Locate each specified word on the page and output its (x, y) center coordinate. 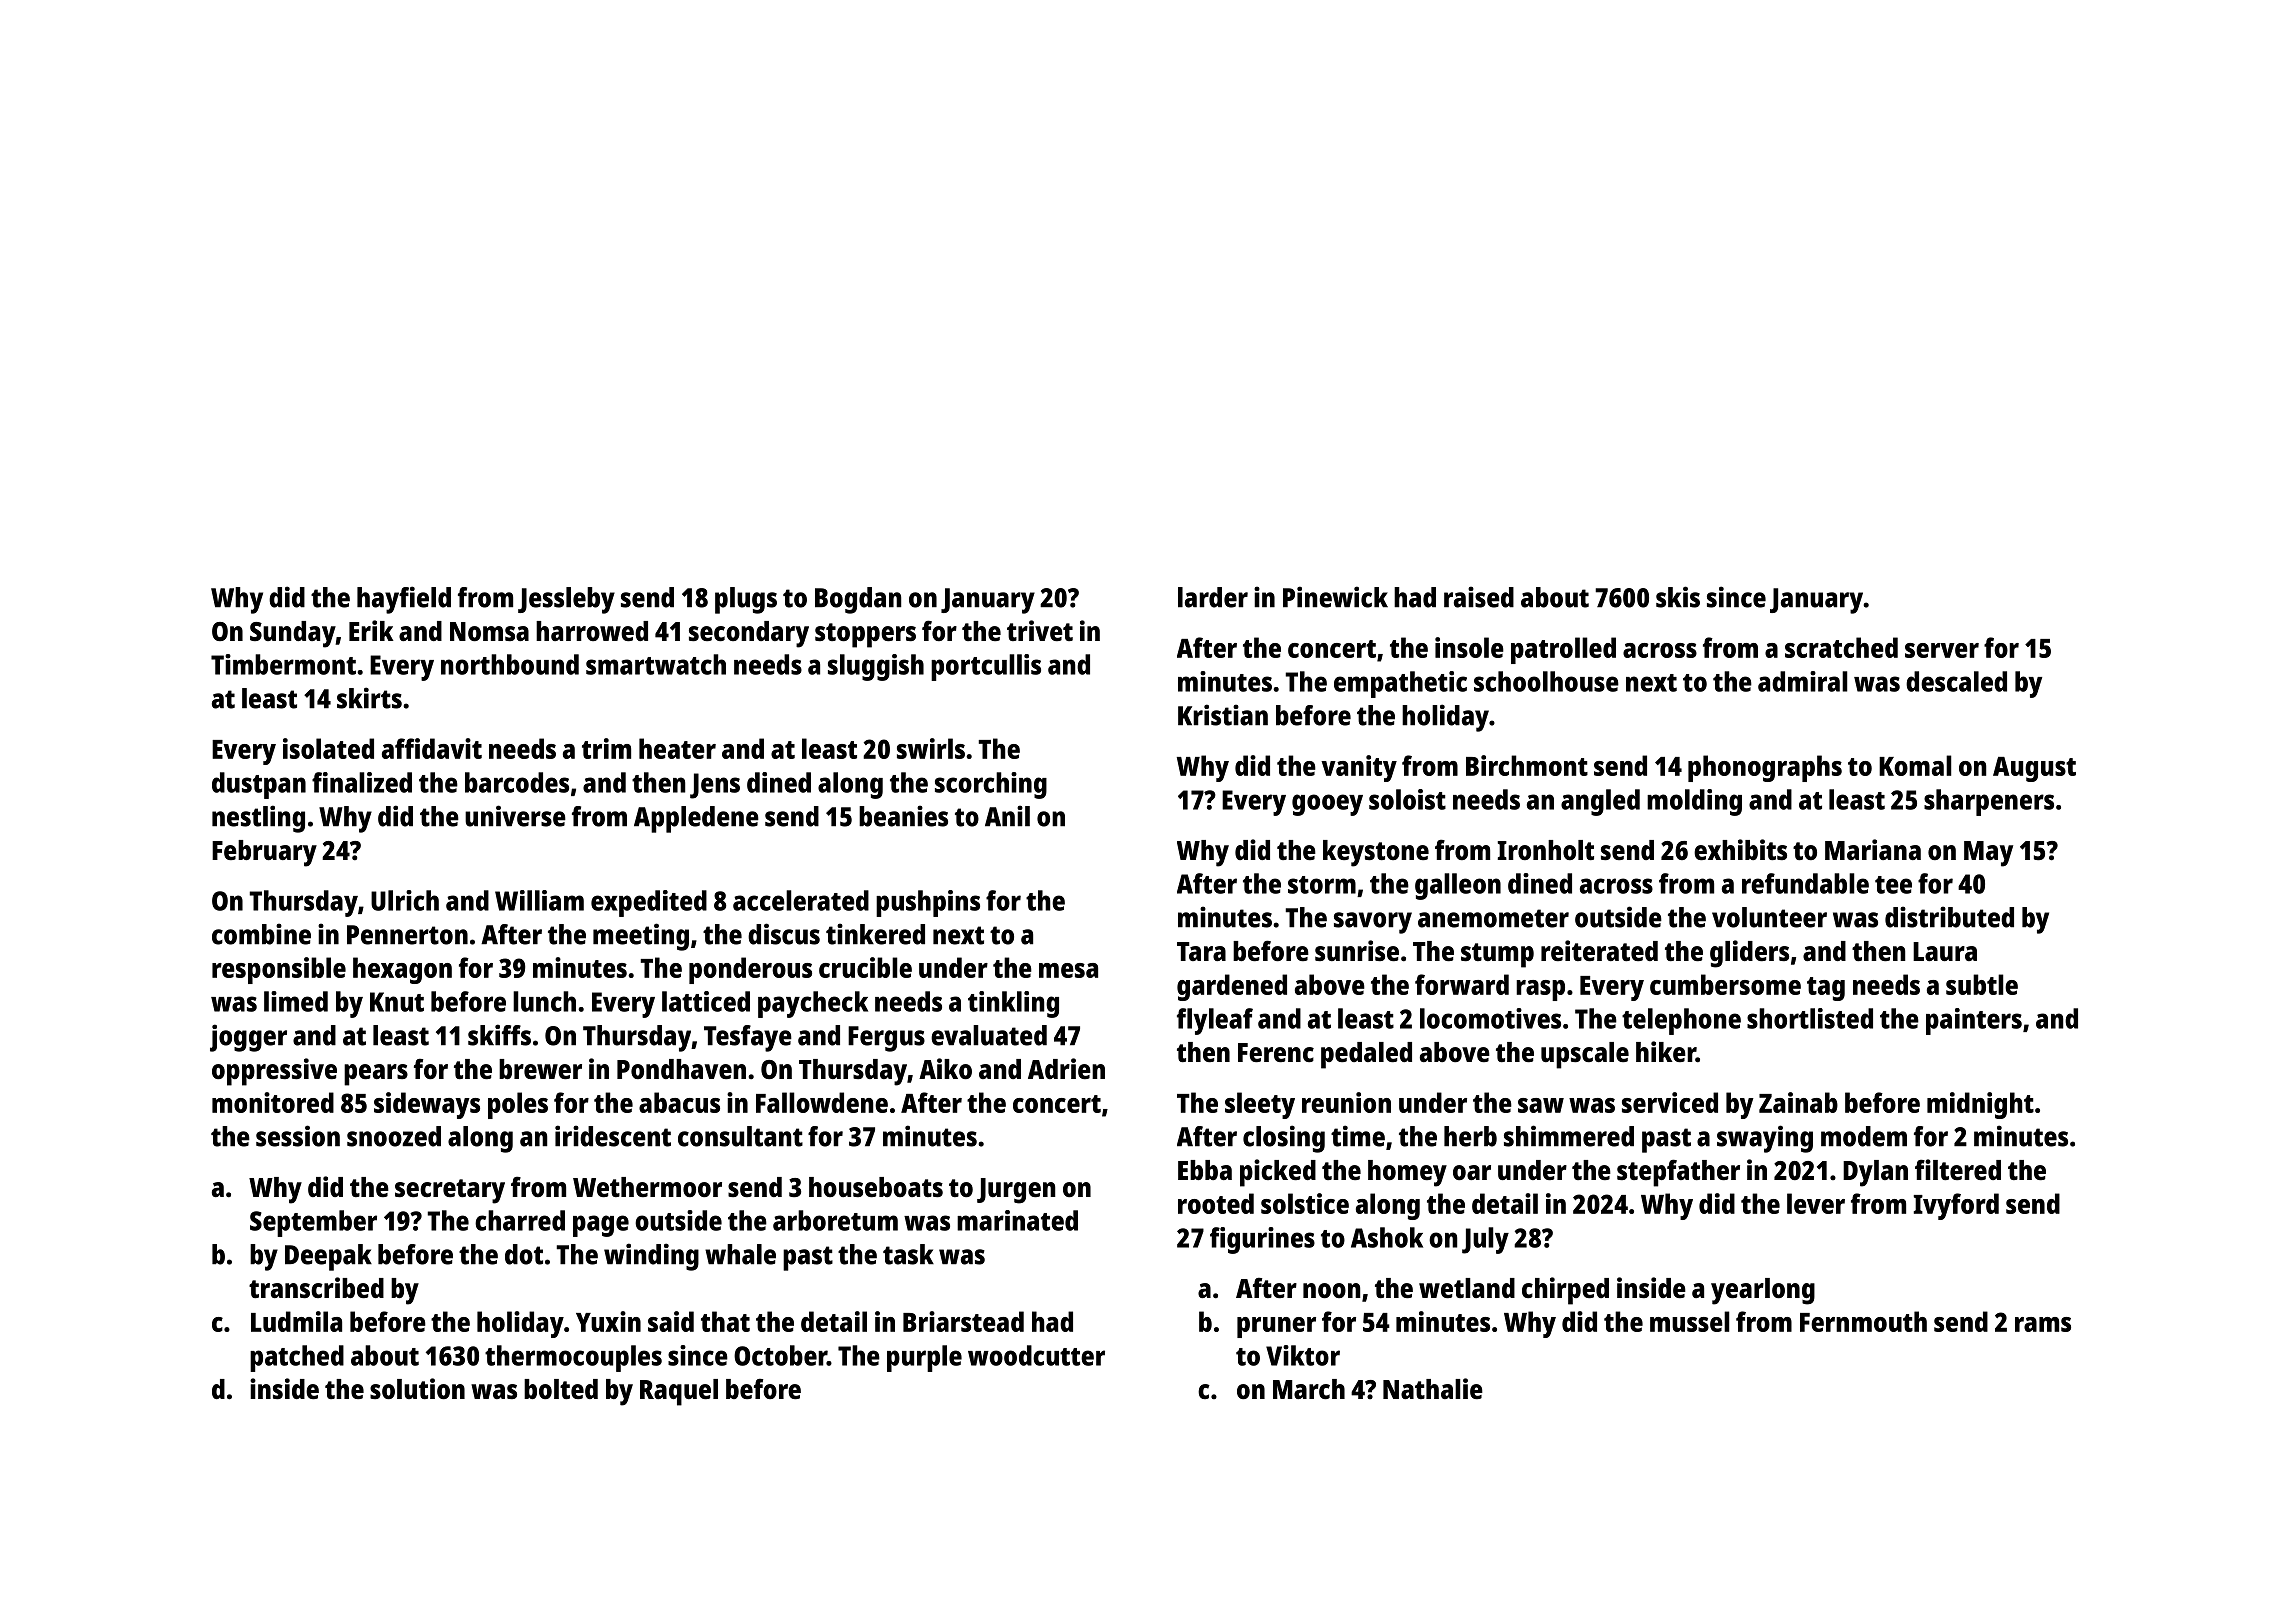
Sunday (293, 634)
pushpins (928, 903)
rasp (1540, 990)
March (1309, 1389)
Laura (1945, 951)
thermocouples (573, 1358)
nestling (258, 819)
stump (1497, 955)
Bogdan (858, 600)
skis (1678, 597)
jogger (248, 1038)
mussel (1690, 1321)
